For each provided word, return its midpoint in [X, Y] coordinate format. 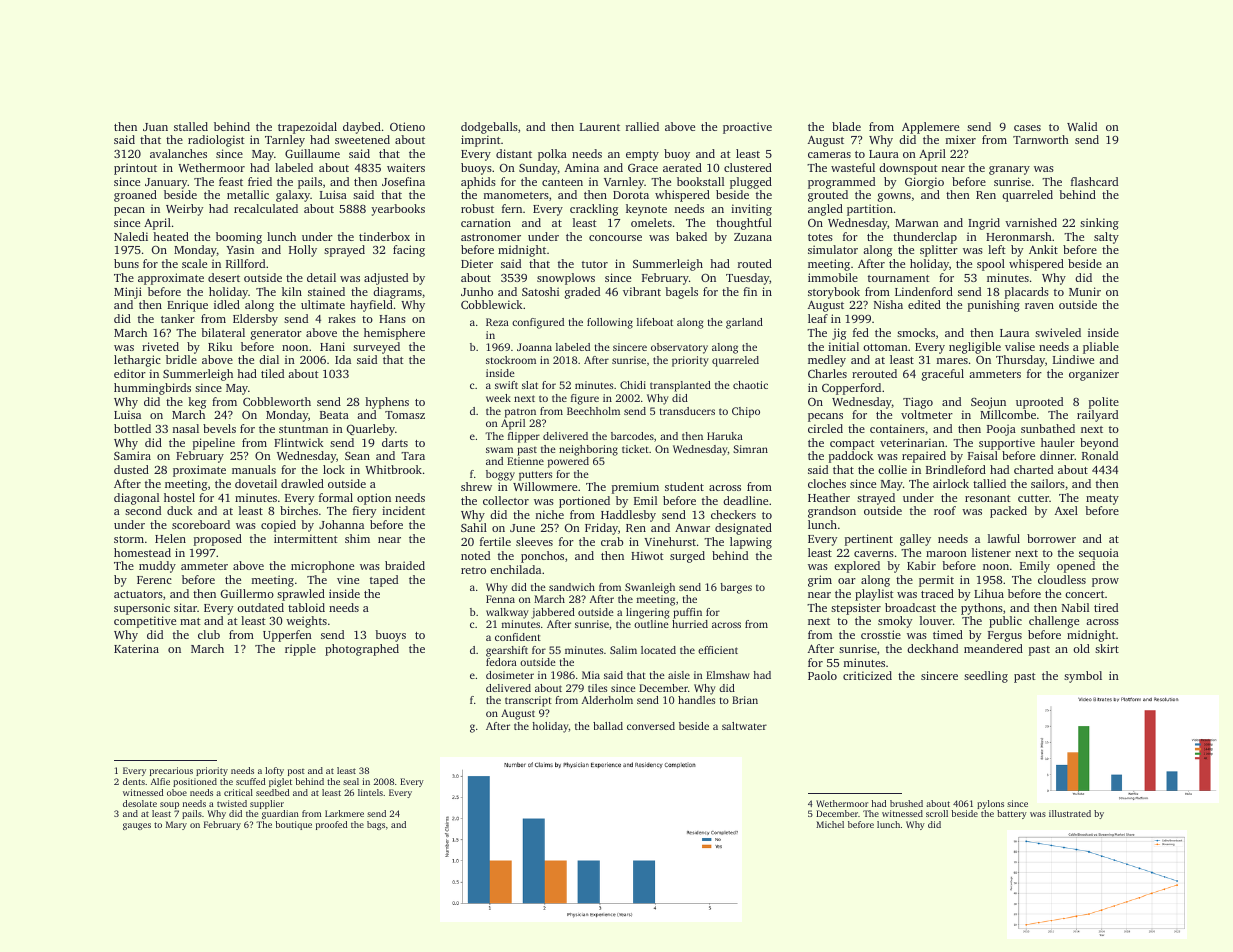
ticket [635, 449]
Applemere [930, 128]
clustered [748, 167]
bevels [219, 428]
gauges [137, 826]
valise [1020, 346]
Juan [155, 127]
